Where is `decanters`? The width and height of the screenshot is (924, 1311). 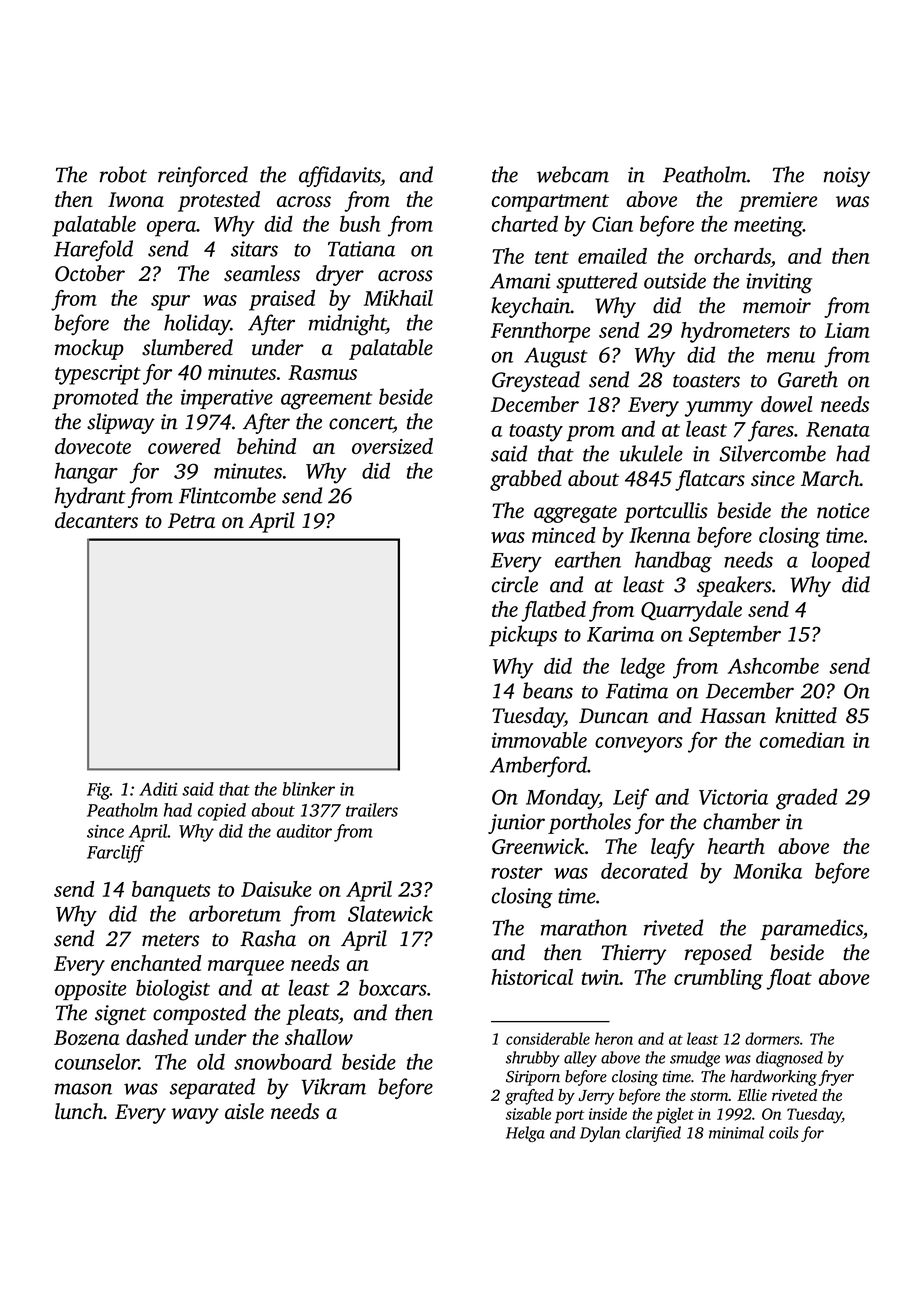
decanters is located at coordinates (96, 520).
